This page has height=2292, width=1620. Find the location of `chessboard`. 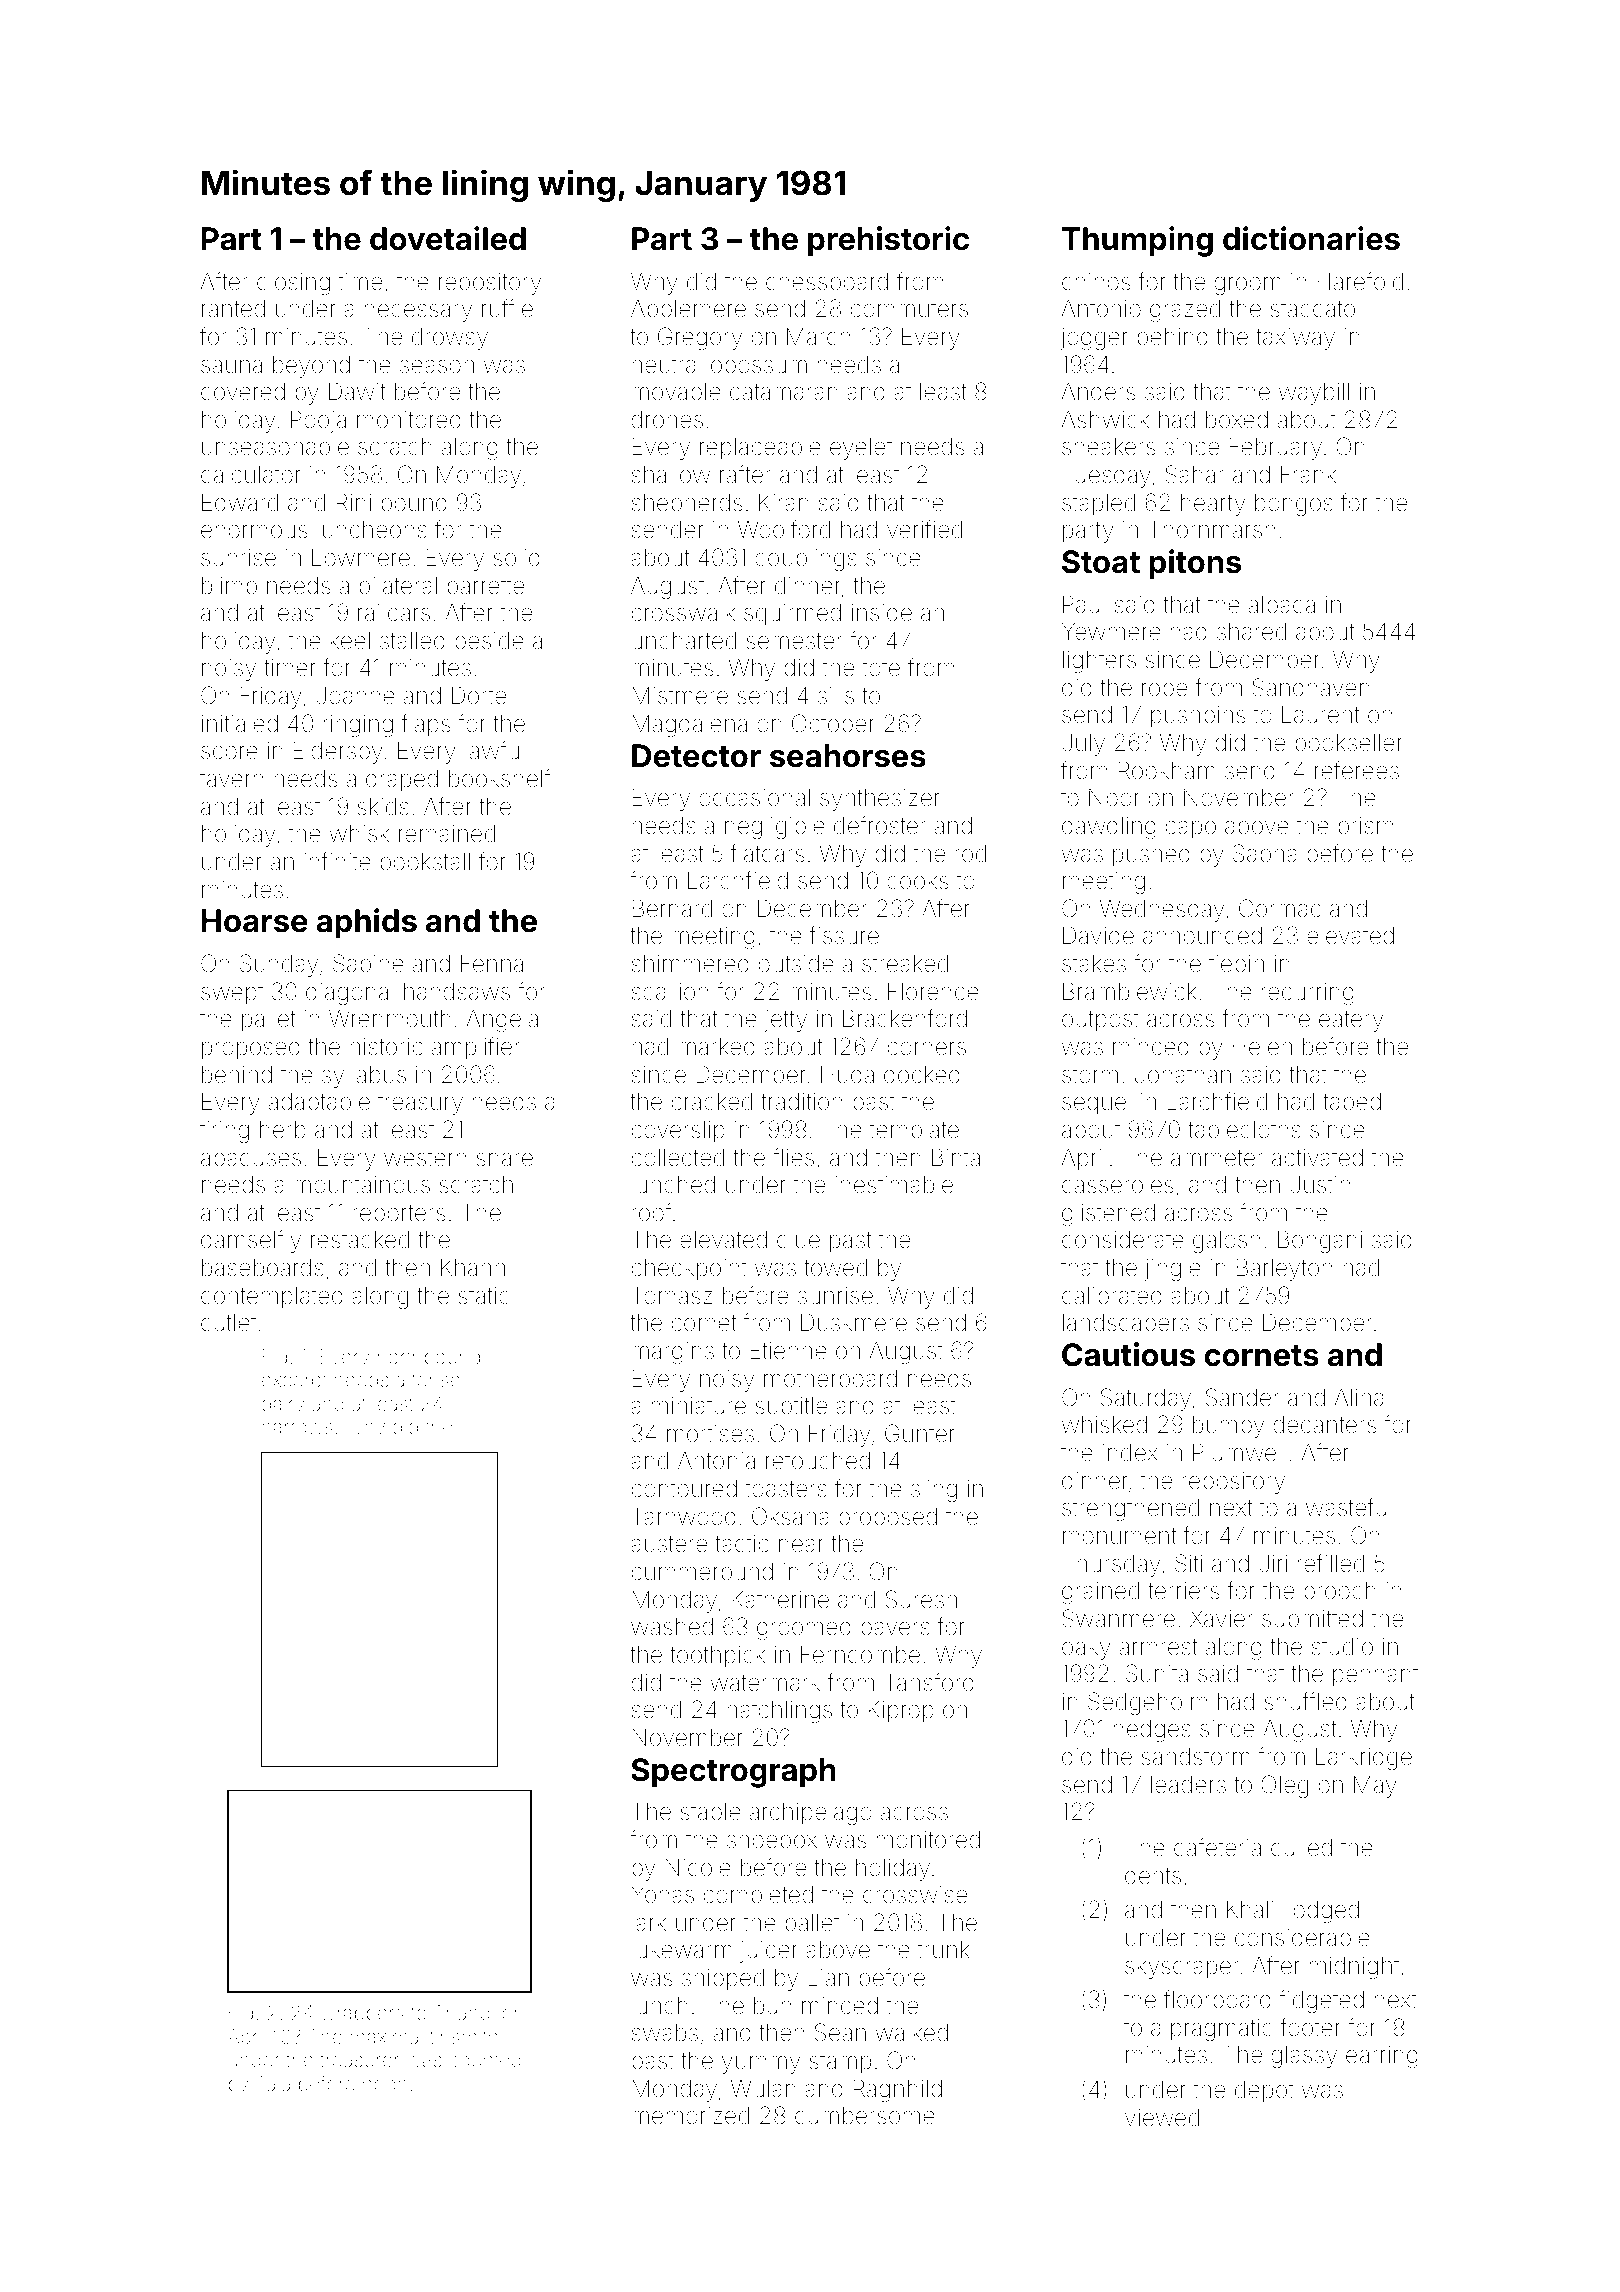

chessboard is located at coordinates (827, 282).
